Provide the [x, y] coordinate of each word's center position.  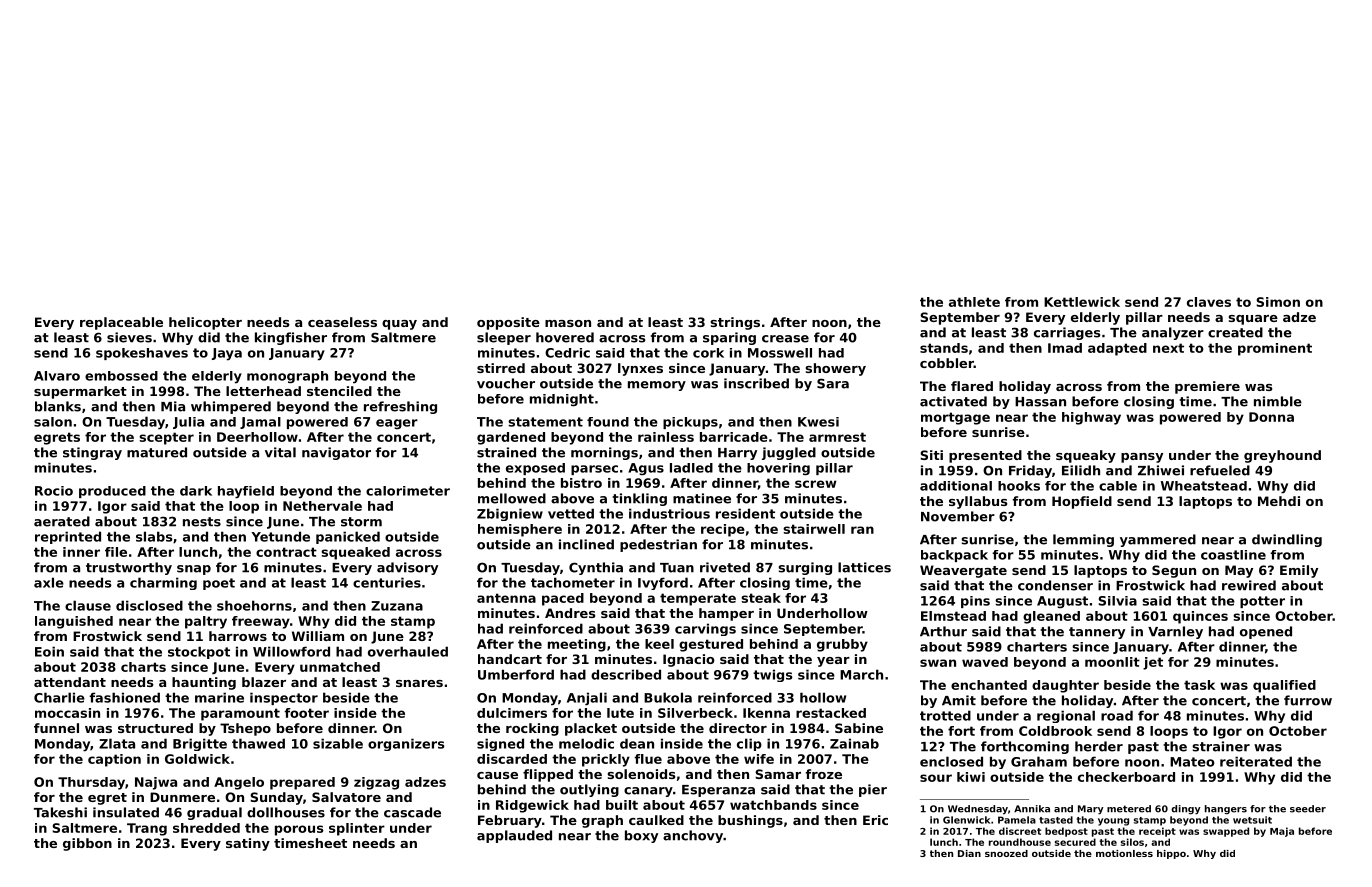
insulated [126, 812]
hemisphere [520, 530]
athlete [974, 302]
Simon [1278, 302]
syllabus [978, 502]
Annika [1032, 809]
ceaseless [342, 322]
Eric [875, 820]
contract [286, 552]
